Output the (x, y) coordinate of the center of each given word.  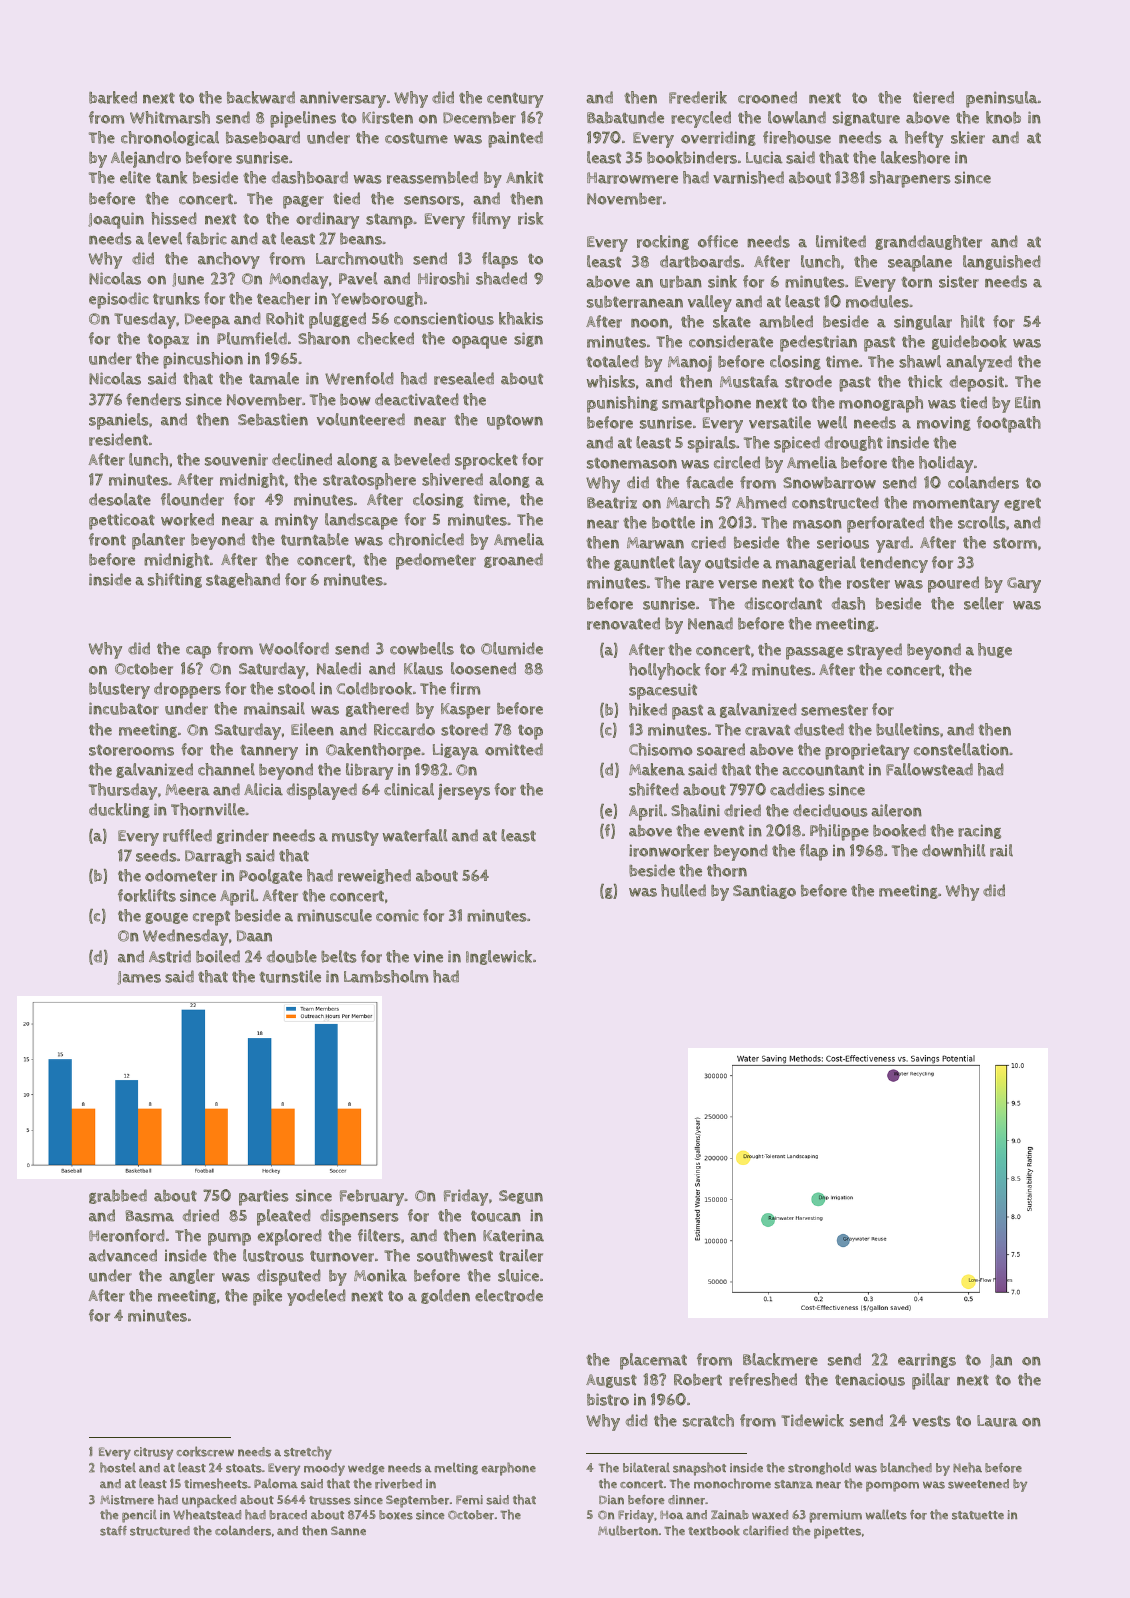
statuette (978, 1515)
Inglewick (499, 957)
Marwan (655, 543)
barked (113, 97)
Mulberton (628, 1530)
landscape (361, 521)
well (832, 422)
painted (515, 139)
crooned (767, 97)
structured (160, 1531)
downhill (954, 850)
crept (211, 918)
